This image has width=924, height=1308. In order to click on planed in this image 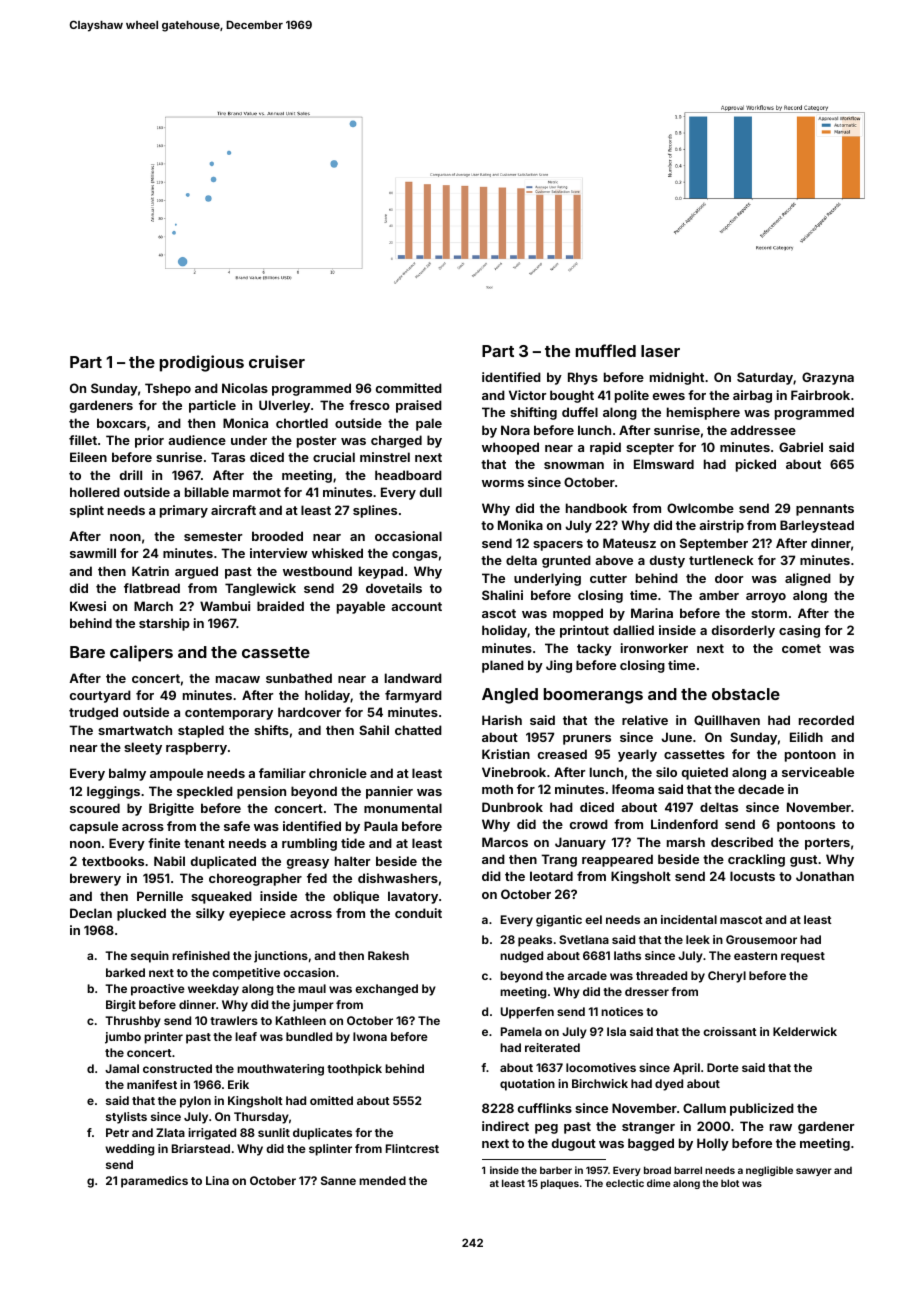, I will do `click(503, 666)`.
